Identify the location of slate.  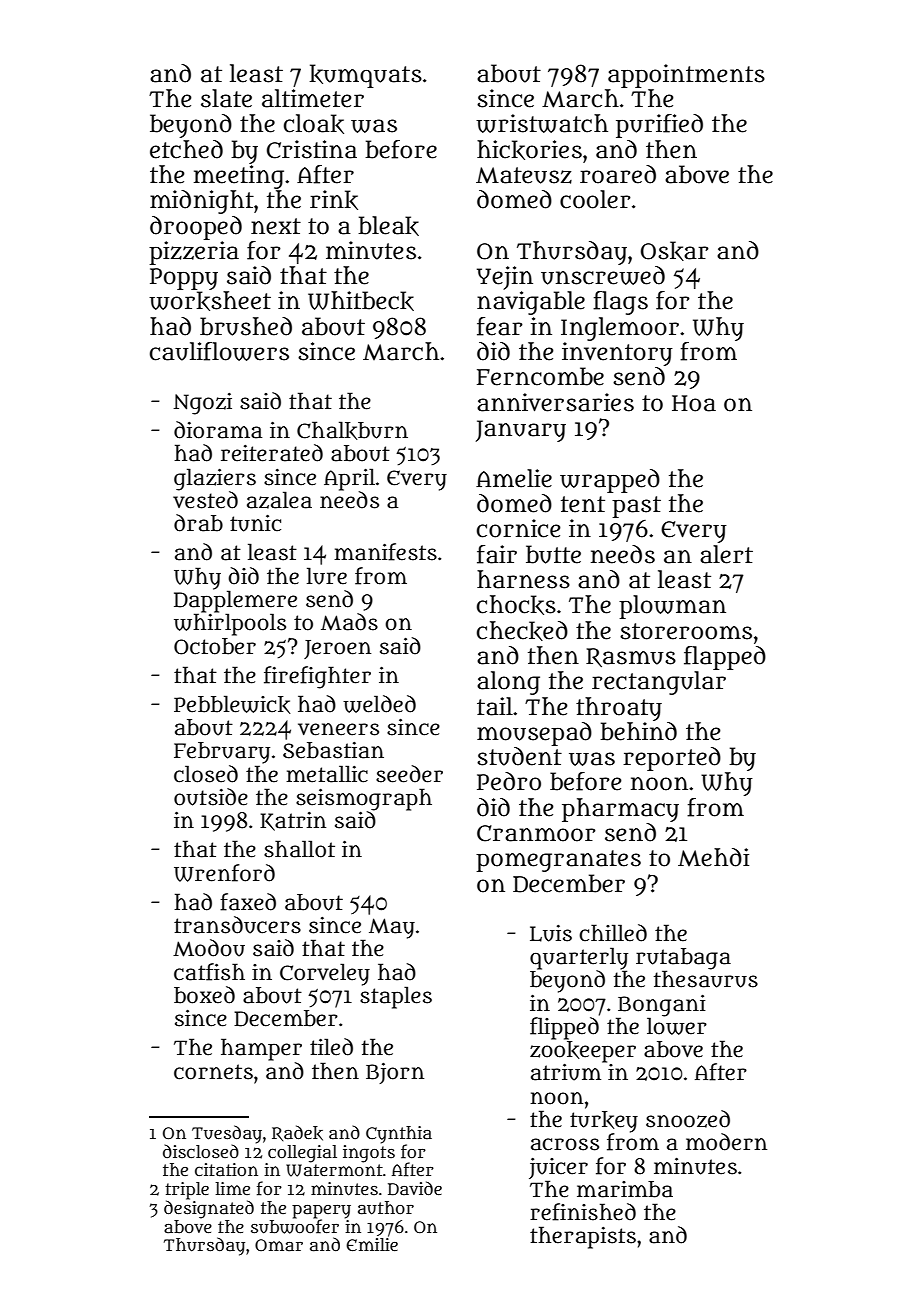
(226, 98).
